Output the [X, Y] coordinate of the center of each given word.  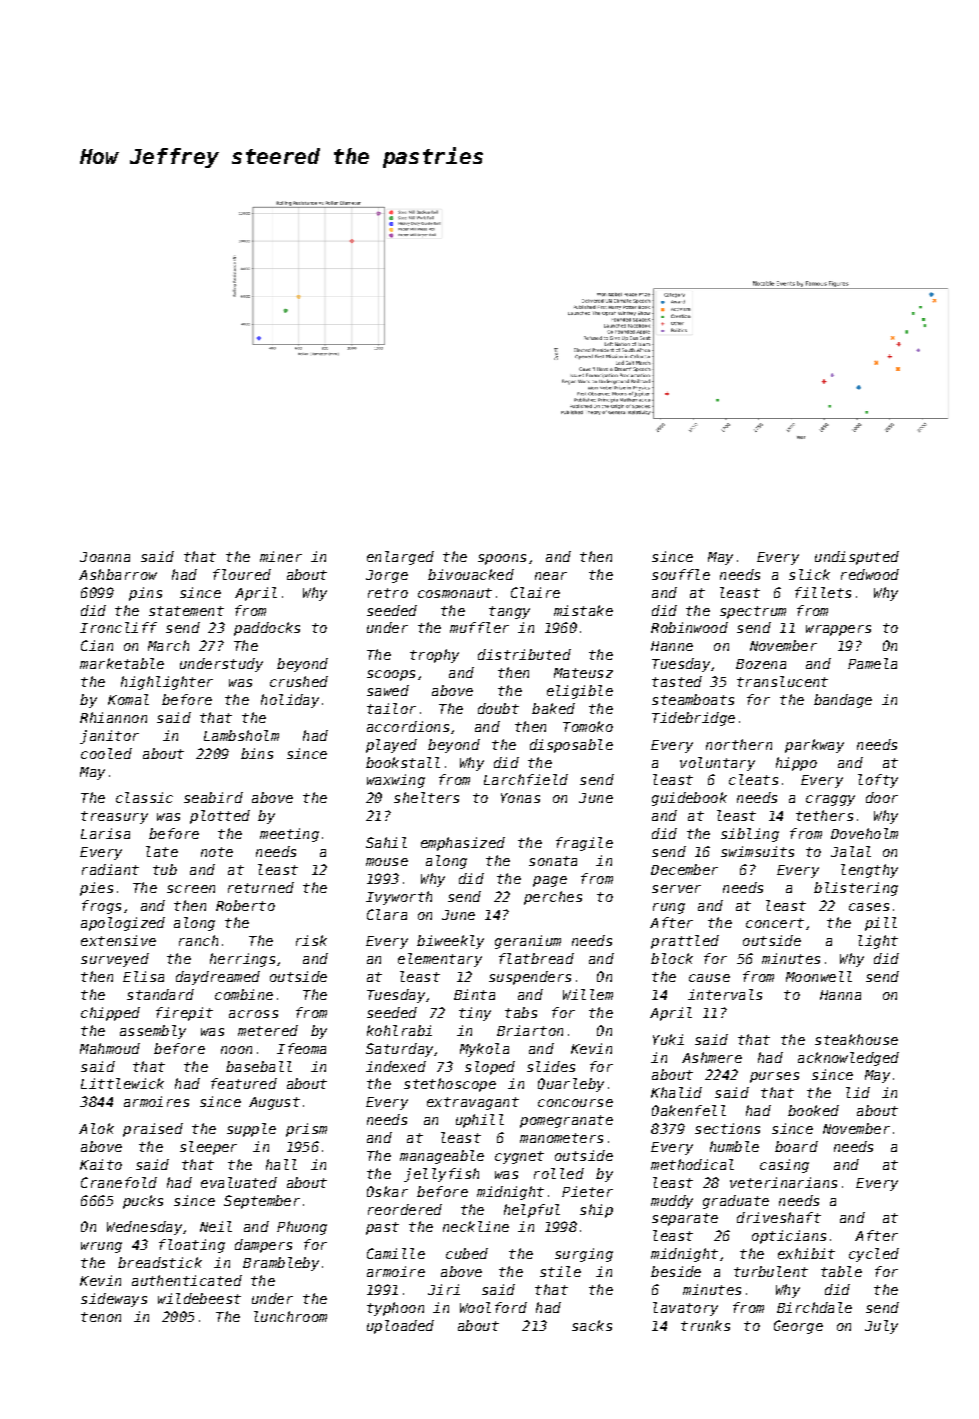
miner [281, 556]
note [217, 852]
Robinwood [689, 627]
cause [709, 978]
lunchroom [290, 1316]
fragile [584, 844]
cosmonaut [455, 593]
